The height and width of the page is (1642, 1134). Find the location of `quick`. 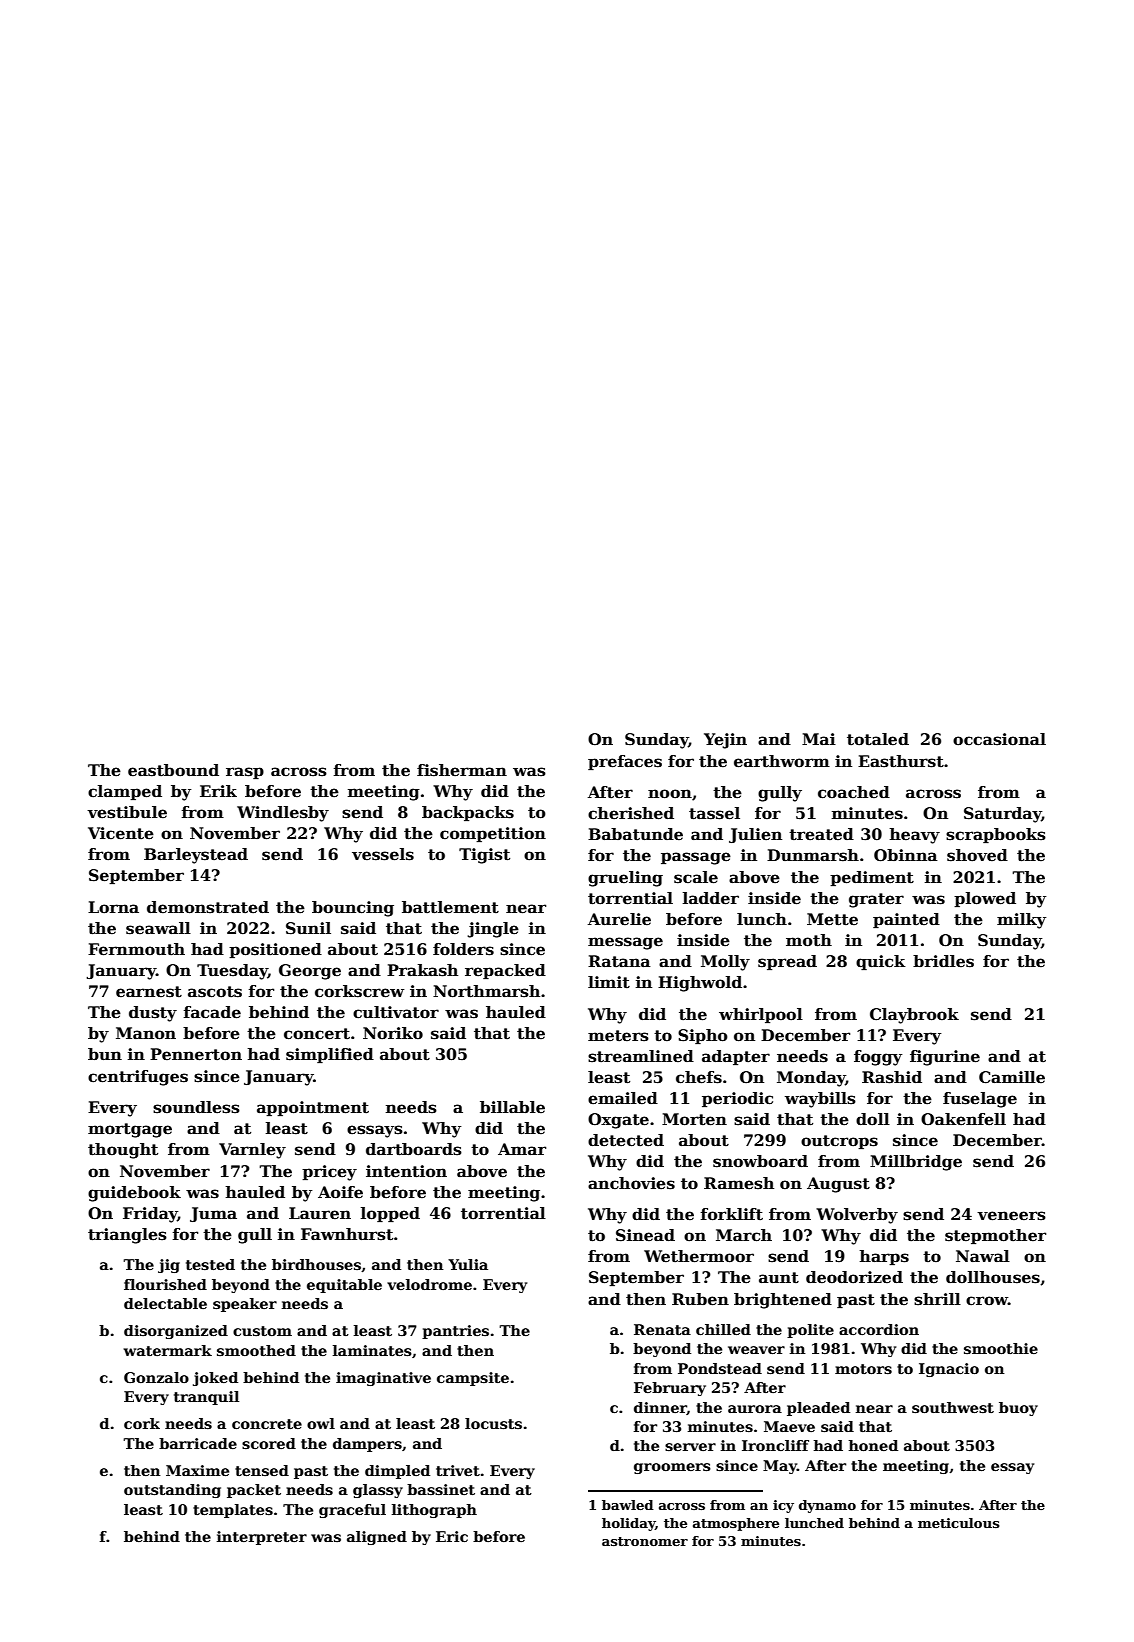

quick is located at coordinates (881, 962).
